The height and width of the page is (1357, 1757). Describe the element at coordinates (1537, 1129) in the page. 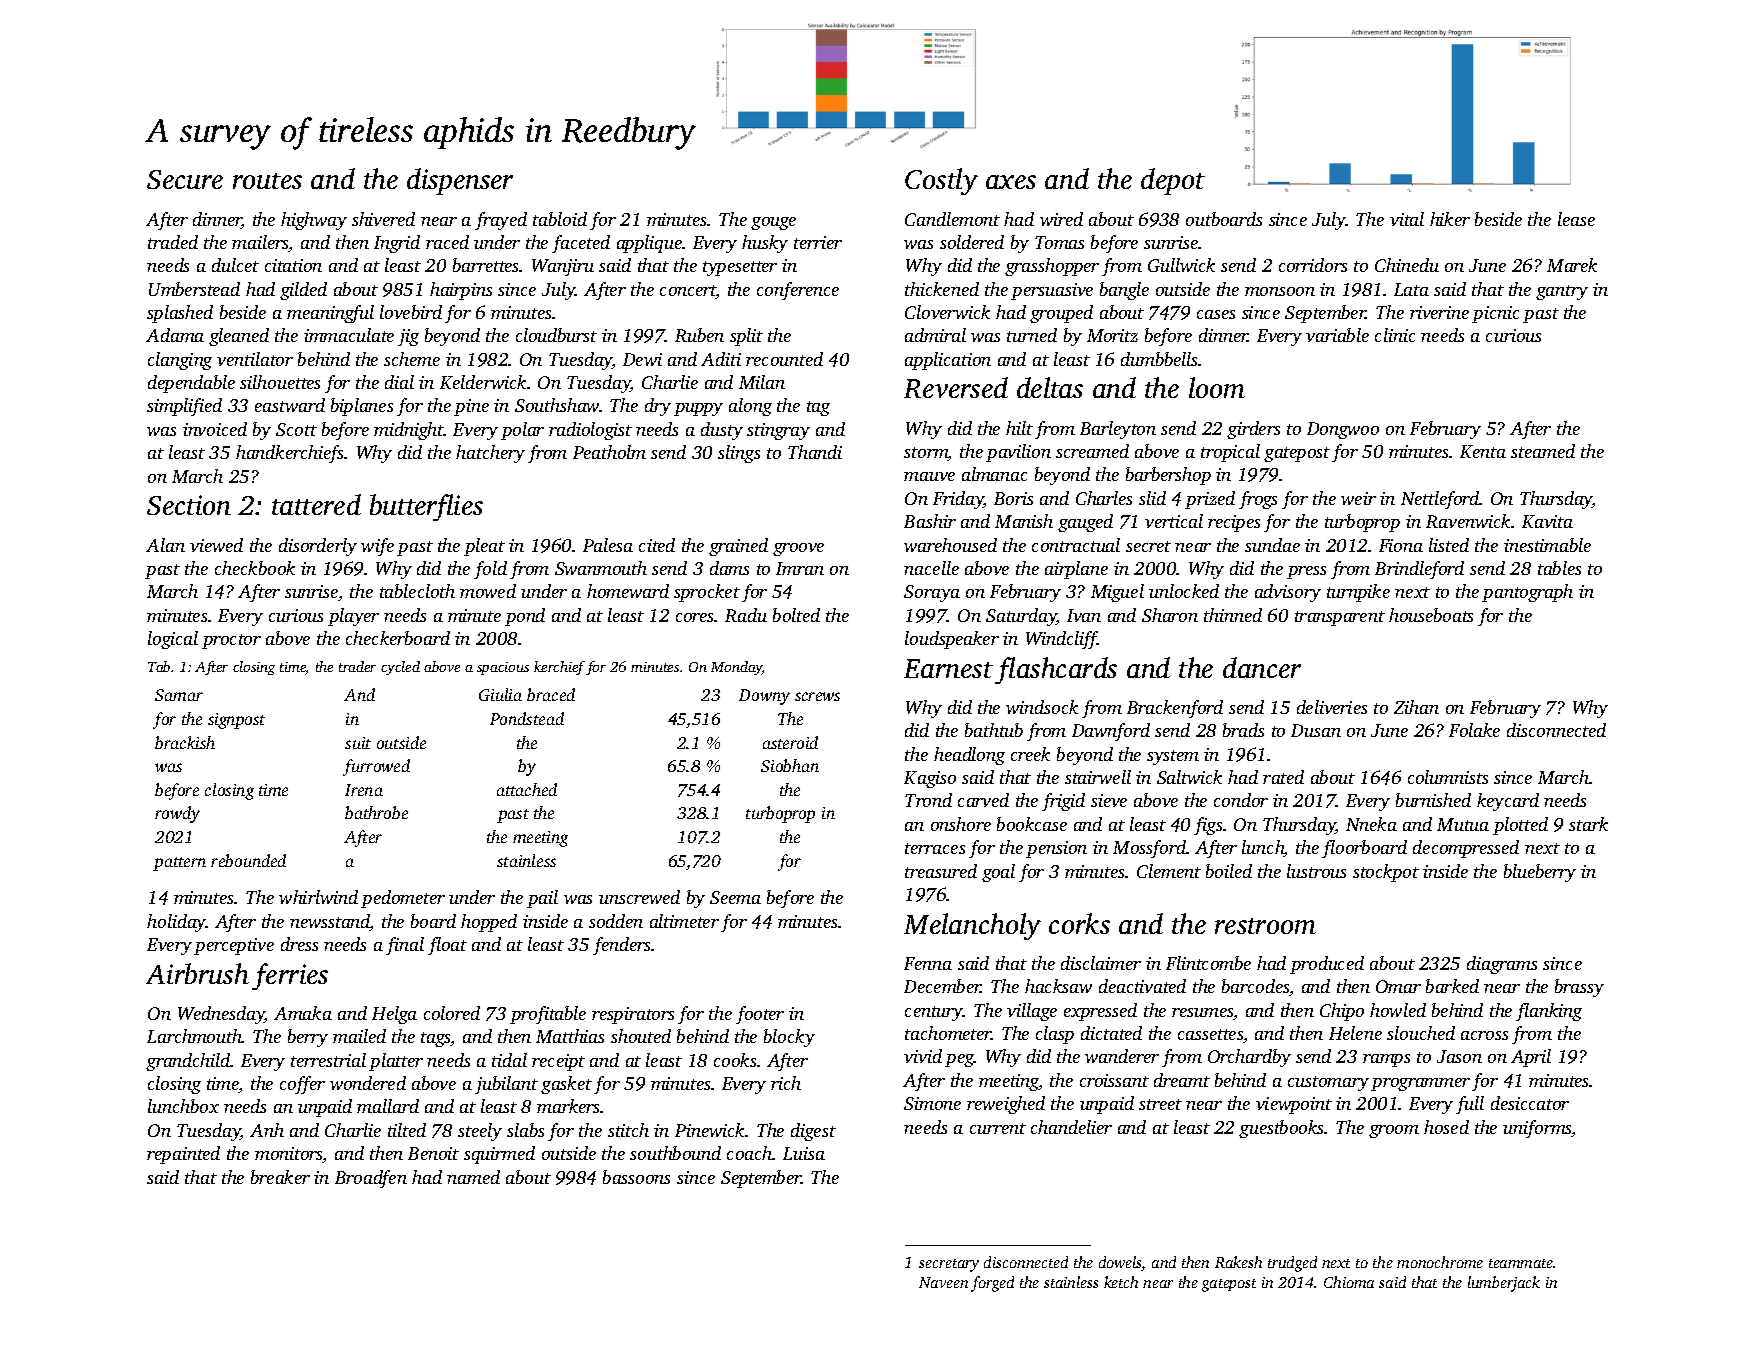

I see `uniforms` at that location.
